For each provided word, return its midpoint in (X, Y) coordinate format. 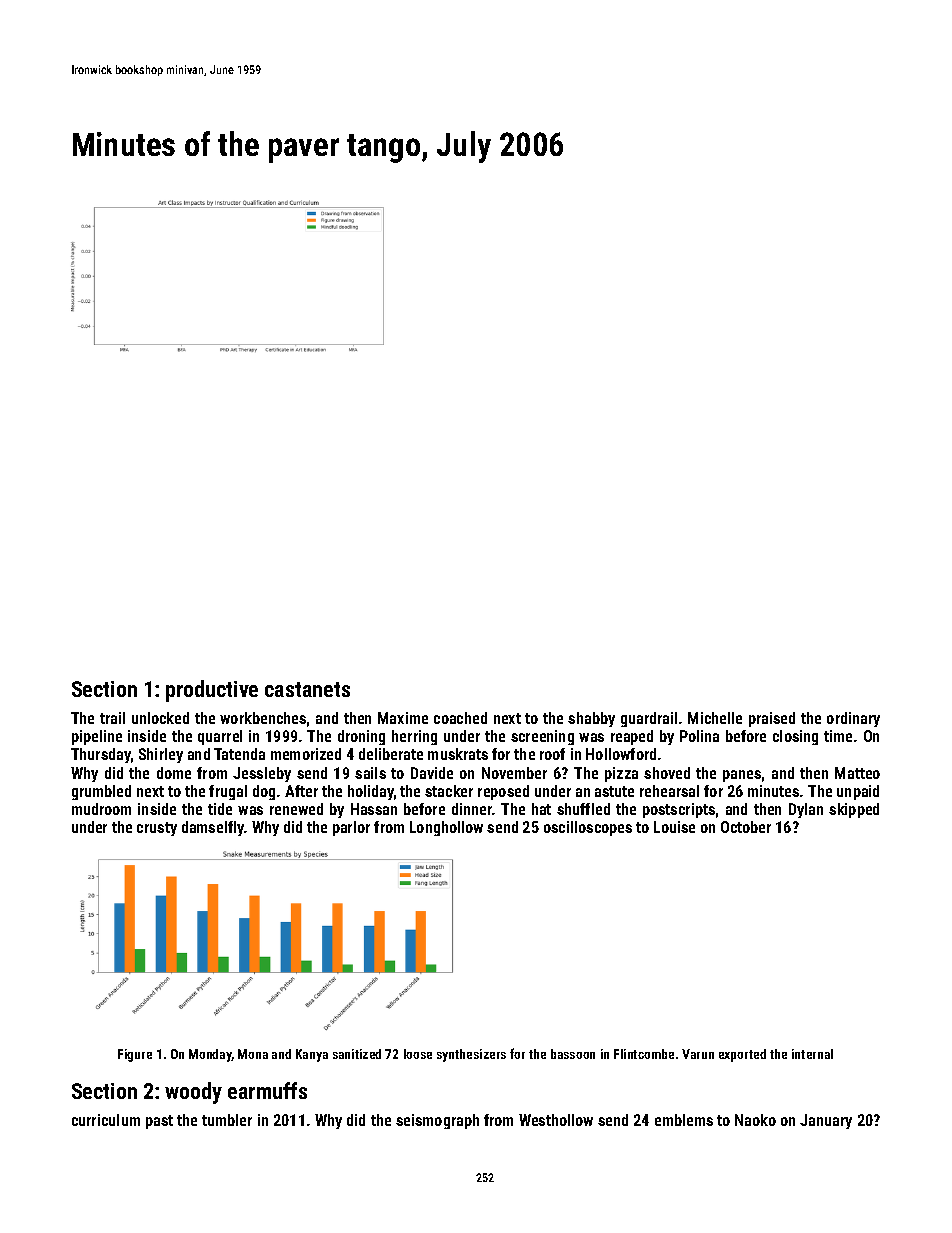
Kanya (312, 1055)
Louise (674, 827)
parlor (351, 828)
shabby (591, 719)
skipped (854, 810)
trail (112, 718)
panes (742, 776)
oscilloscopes (588, 828)
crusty (157, 829)
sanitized (357, 1054)
